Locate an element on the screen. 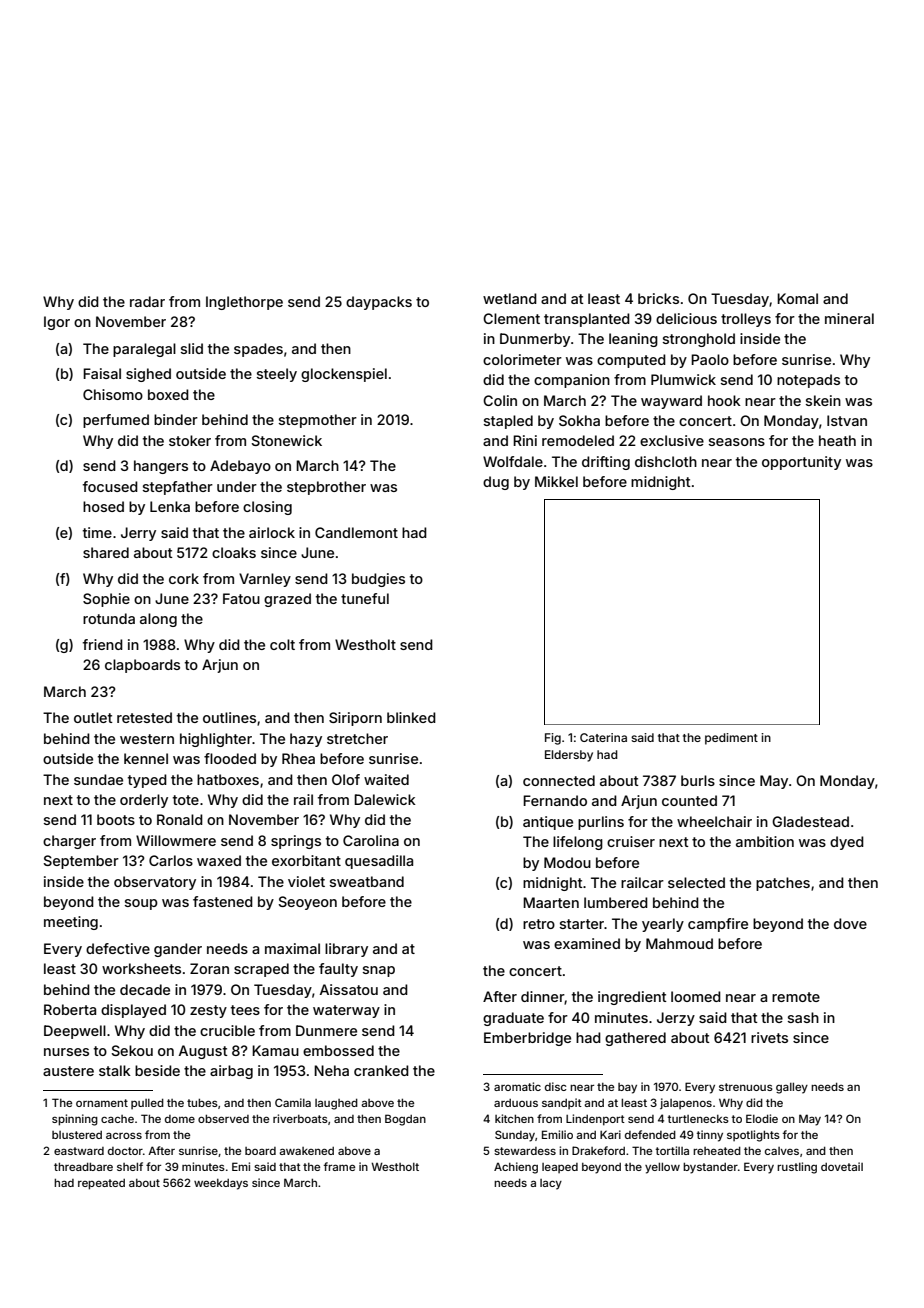  September is located at coordinates (81, 862).
